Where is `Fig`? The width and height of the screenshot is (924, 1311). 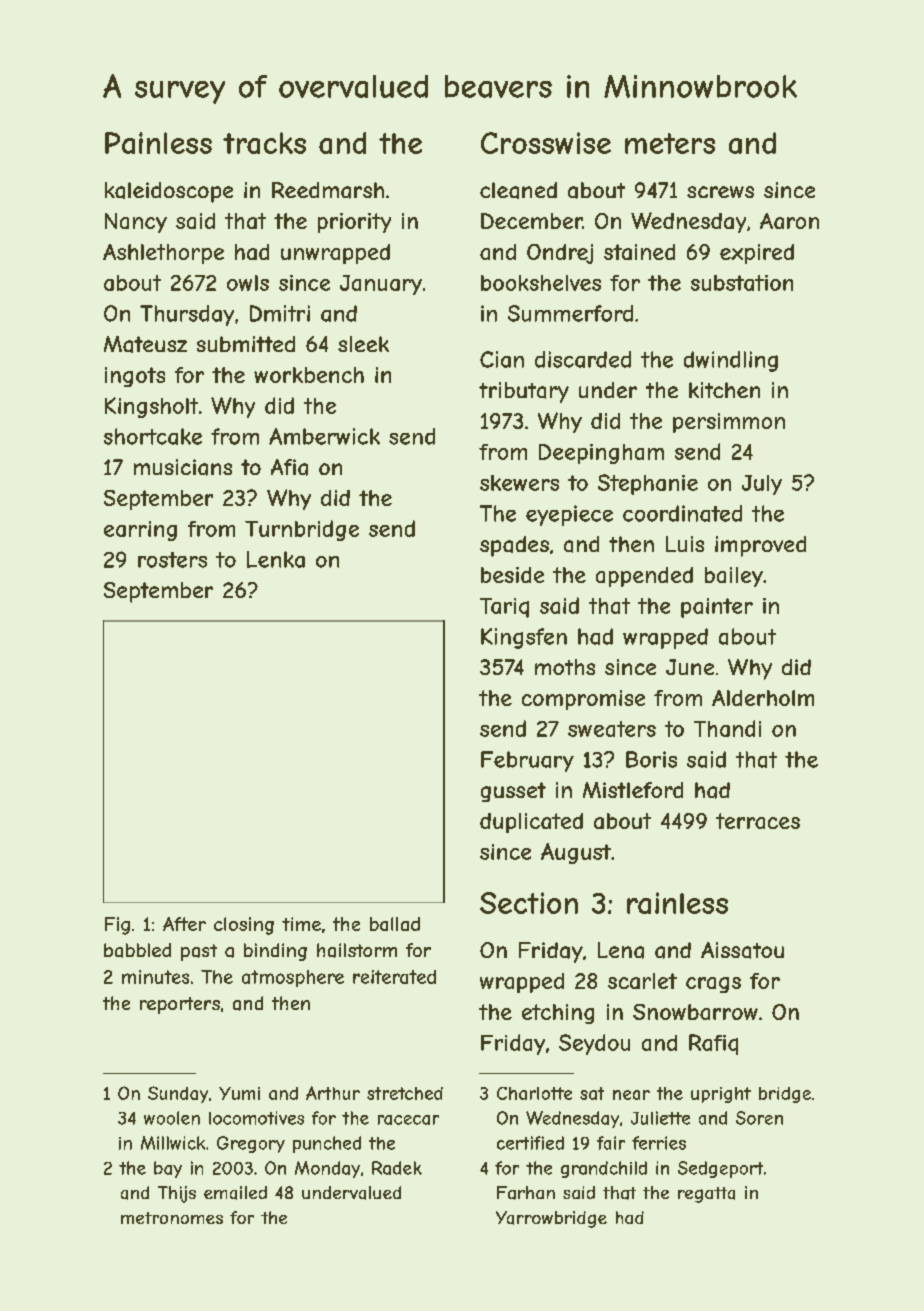 Fig is located at coordinates (117, 926).
